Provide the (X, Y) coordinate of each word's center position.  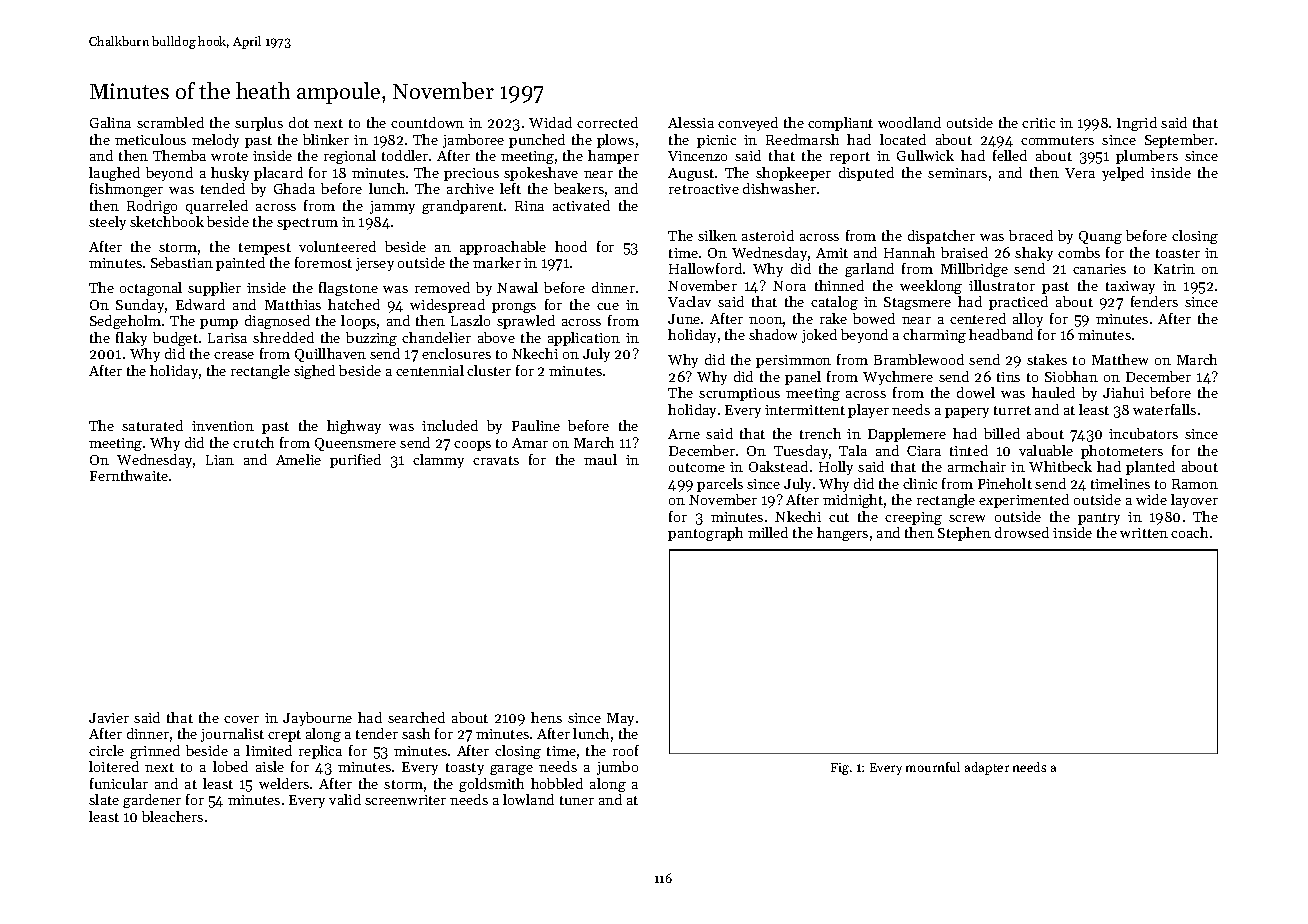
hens (546, 717)
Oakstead (778, 466)
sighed (314, 372)
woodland (909, 122)
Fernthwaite (129, 475)
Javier (109, 718)
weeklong (931, 287)
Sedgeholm (125, 322)
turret (1012, 410)
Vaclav (689, 301)
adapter (987, 768)
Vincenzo (697, 156)
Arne (684, 434)
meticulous (150, 139)
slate (104, 799)
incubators (1143, 433)
